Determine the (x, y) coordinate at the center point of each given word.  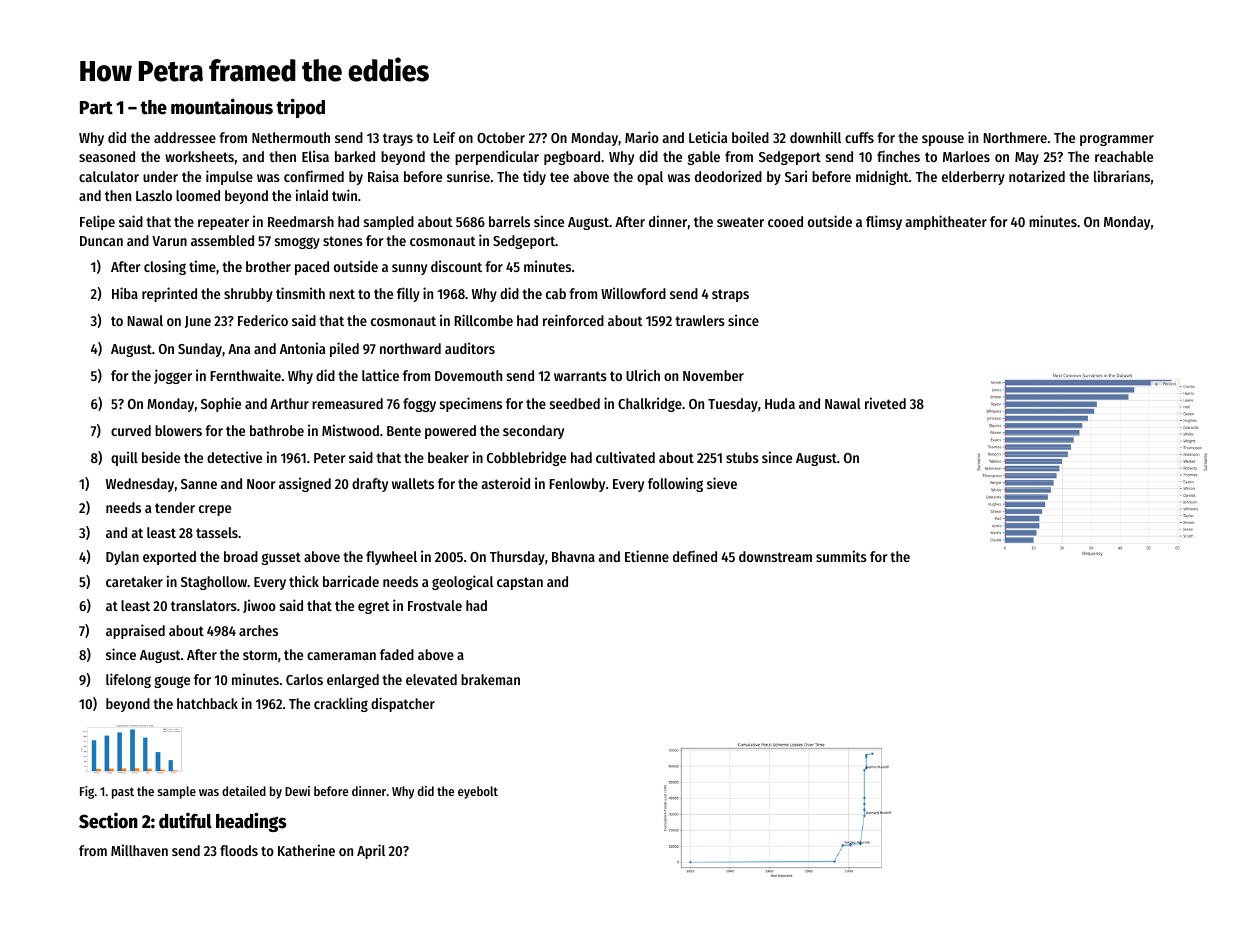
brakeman (490, 679)
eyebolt (478, 792)
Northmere (1015, 137)
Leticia (708, 137)
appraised (135, 631)
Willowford (633, 293)
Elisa (315, 156)
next (342, 294)
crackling (341, 704)
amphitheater (946, 222)
